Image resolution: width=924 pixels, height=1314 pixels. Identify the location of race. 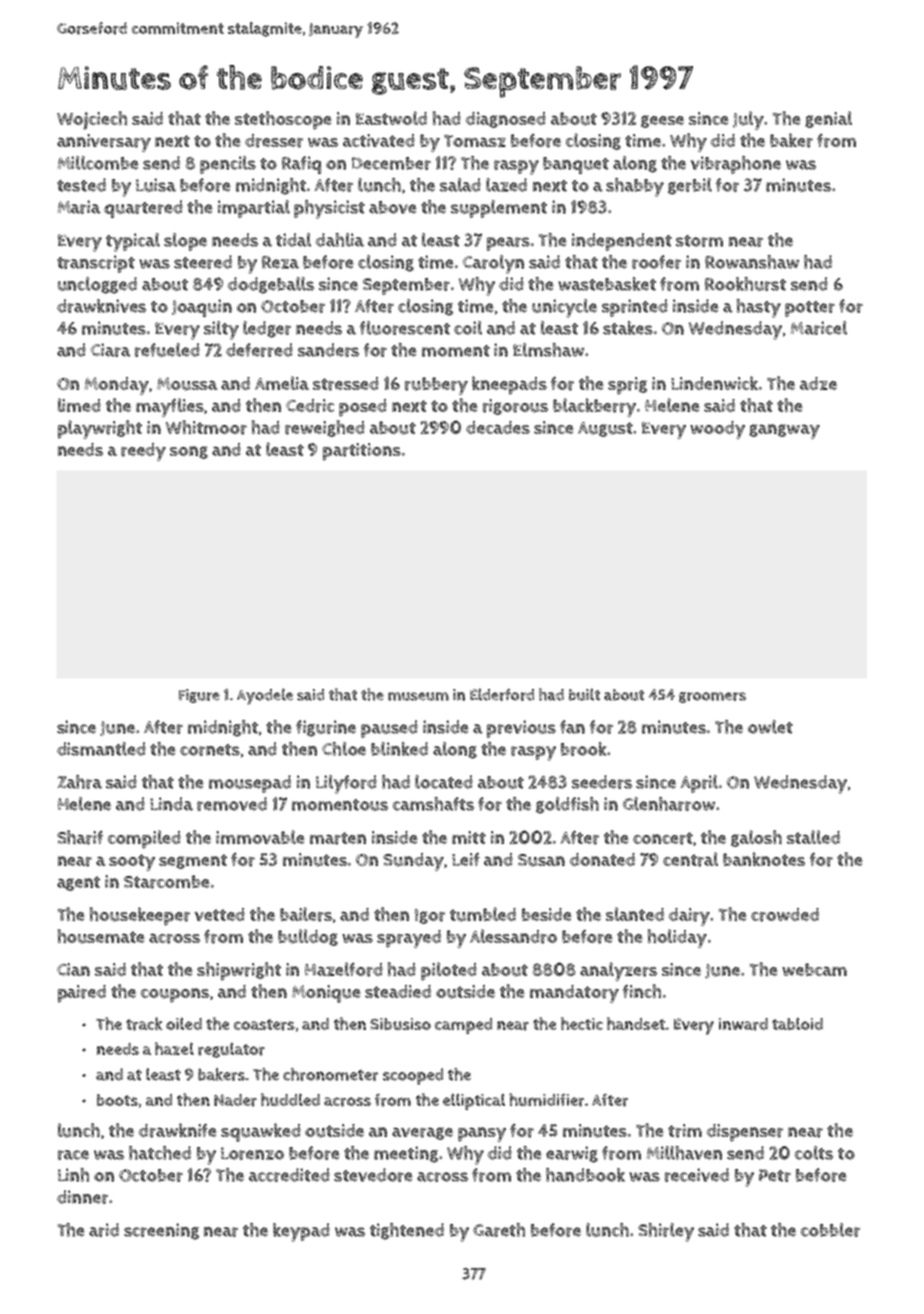
(73, 1155).
